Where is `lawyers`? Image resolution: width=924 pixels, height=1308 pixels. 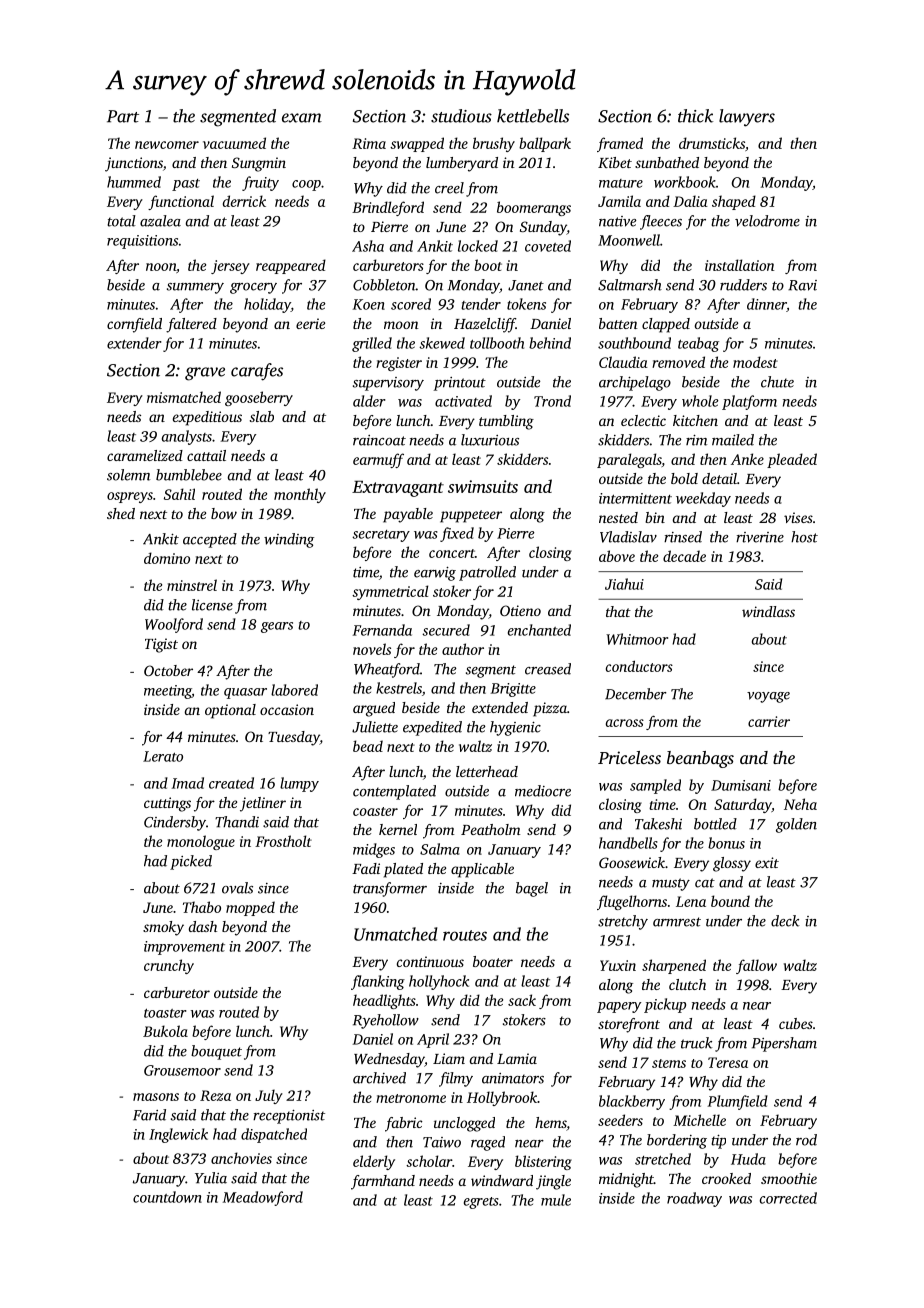
lawyers is located at coordinates (747, 118).
